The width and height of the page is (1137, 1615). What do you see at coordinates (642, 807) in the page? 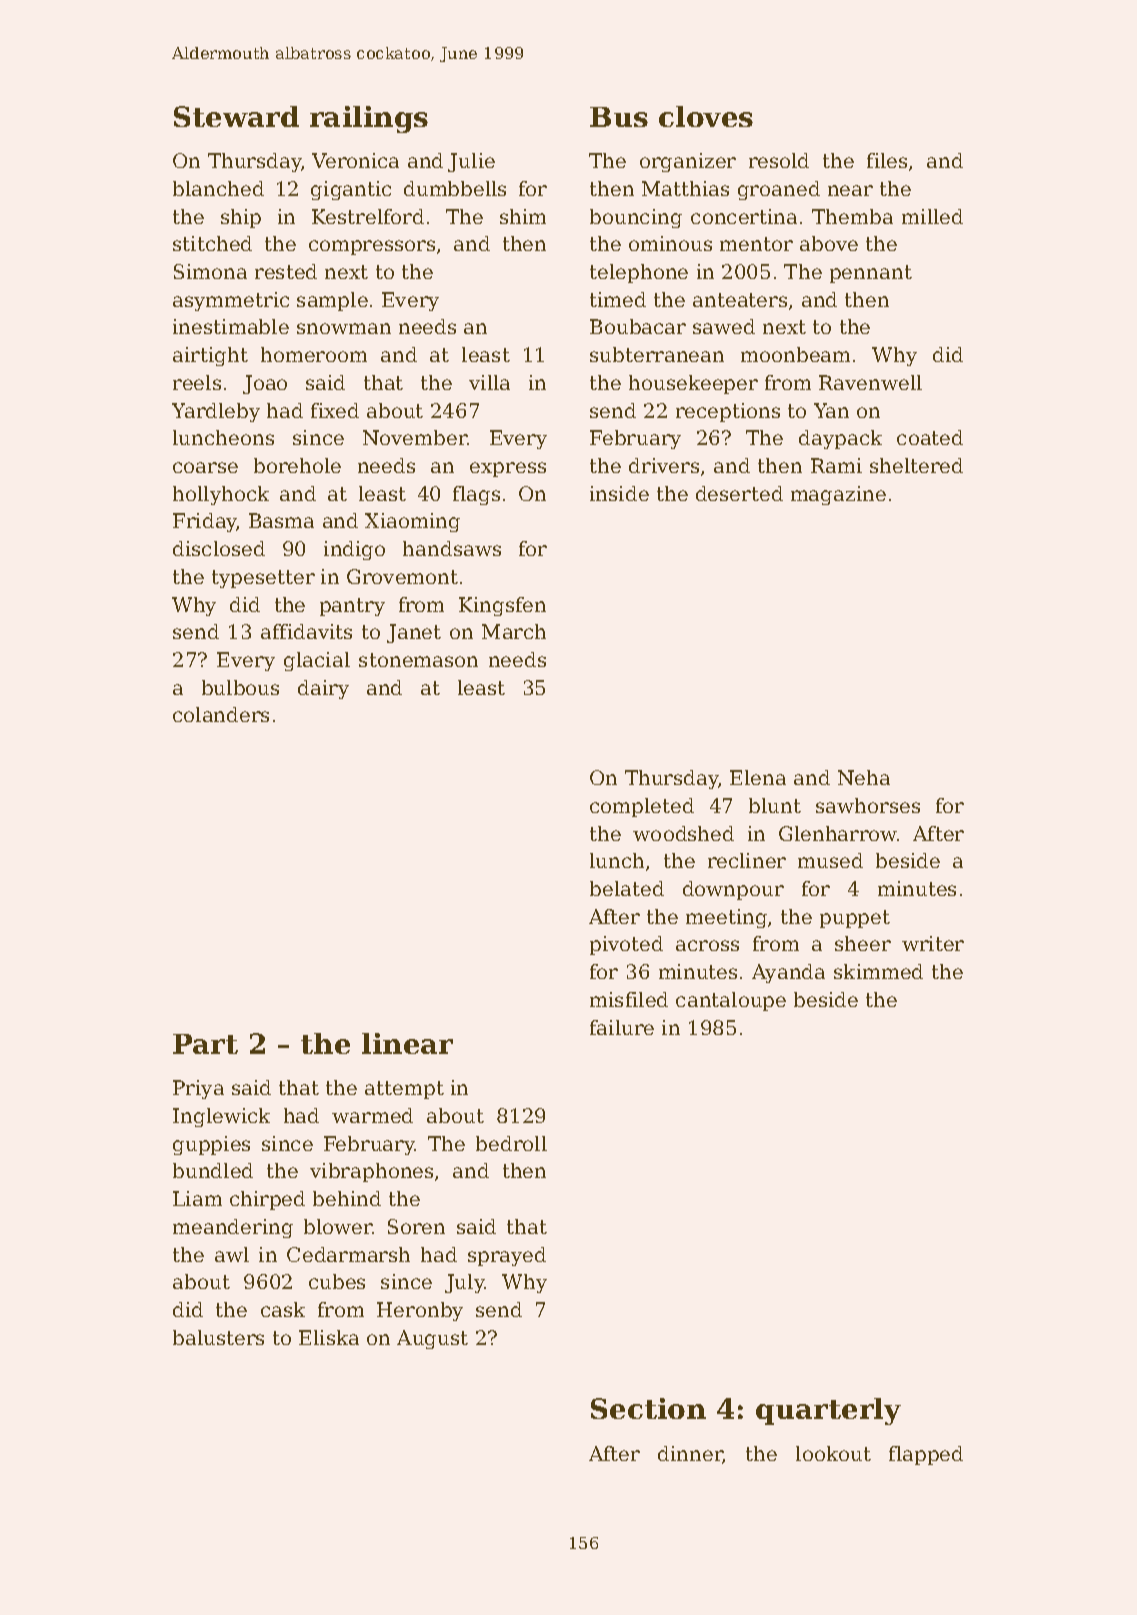
I see `completed` at bounding box center [642, 807].
